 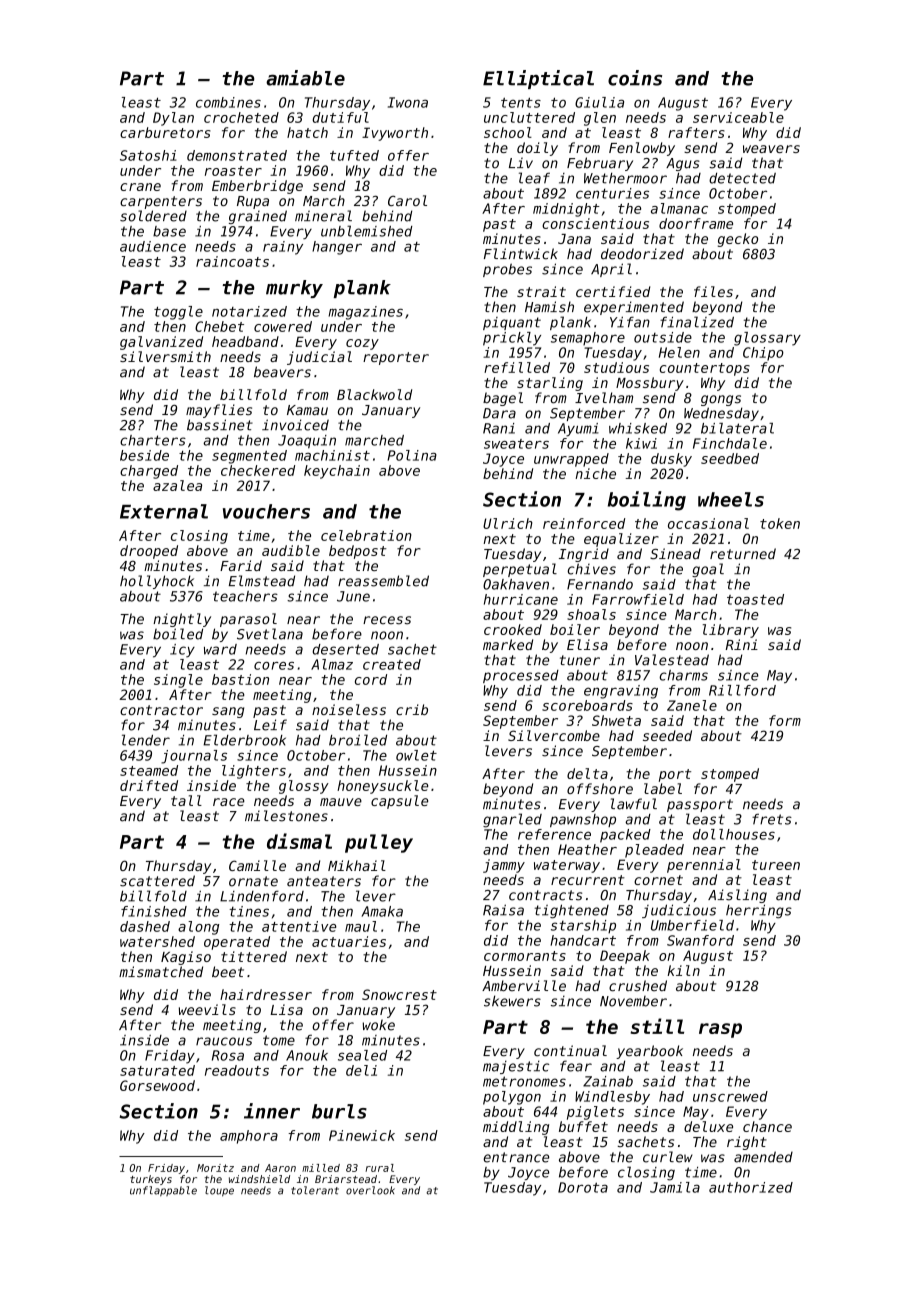 What do you see at coordinates (262, 581) in the screenshot?
I see `Elmstead` at bounding box center [262, 581].
